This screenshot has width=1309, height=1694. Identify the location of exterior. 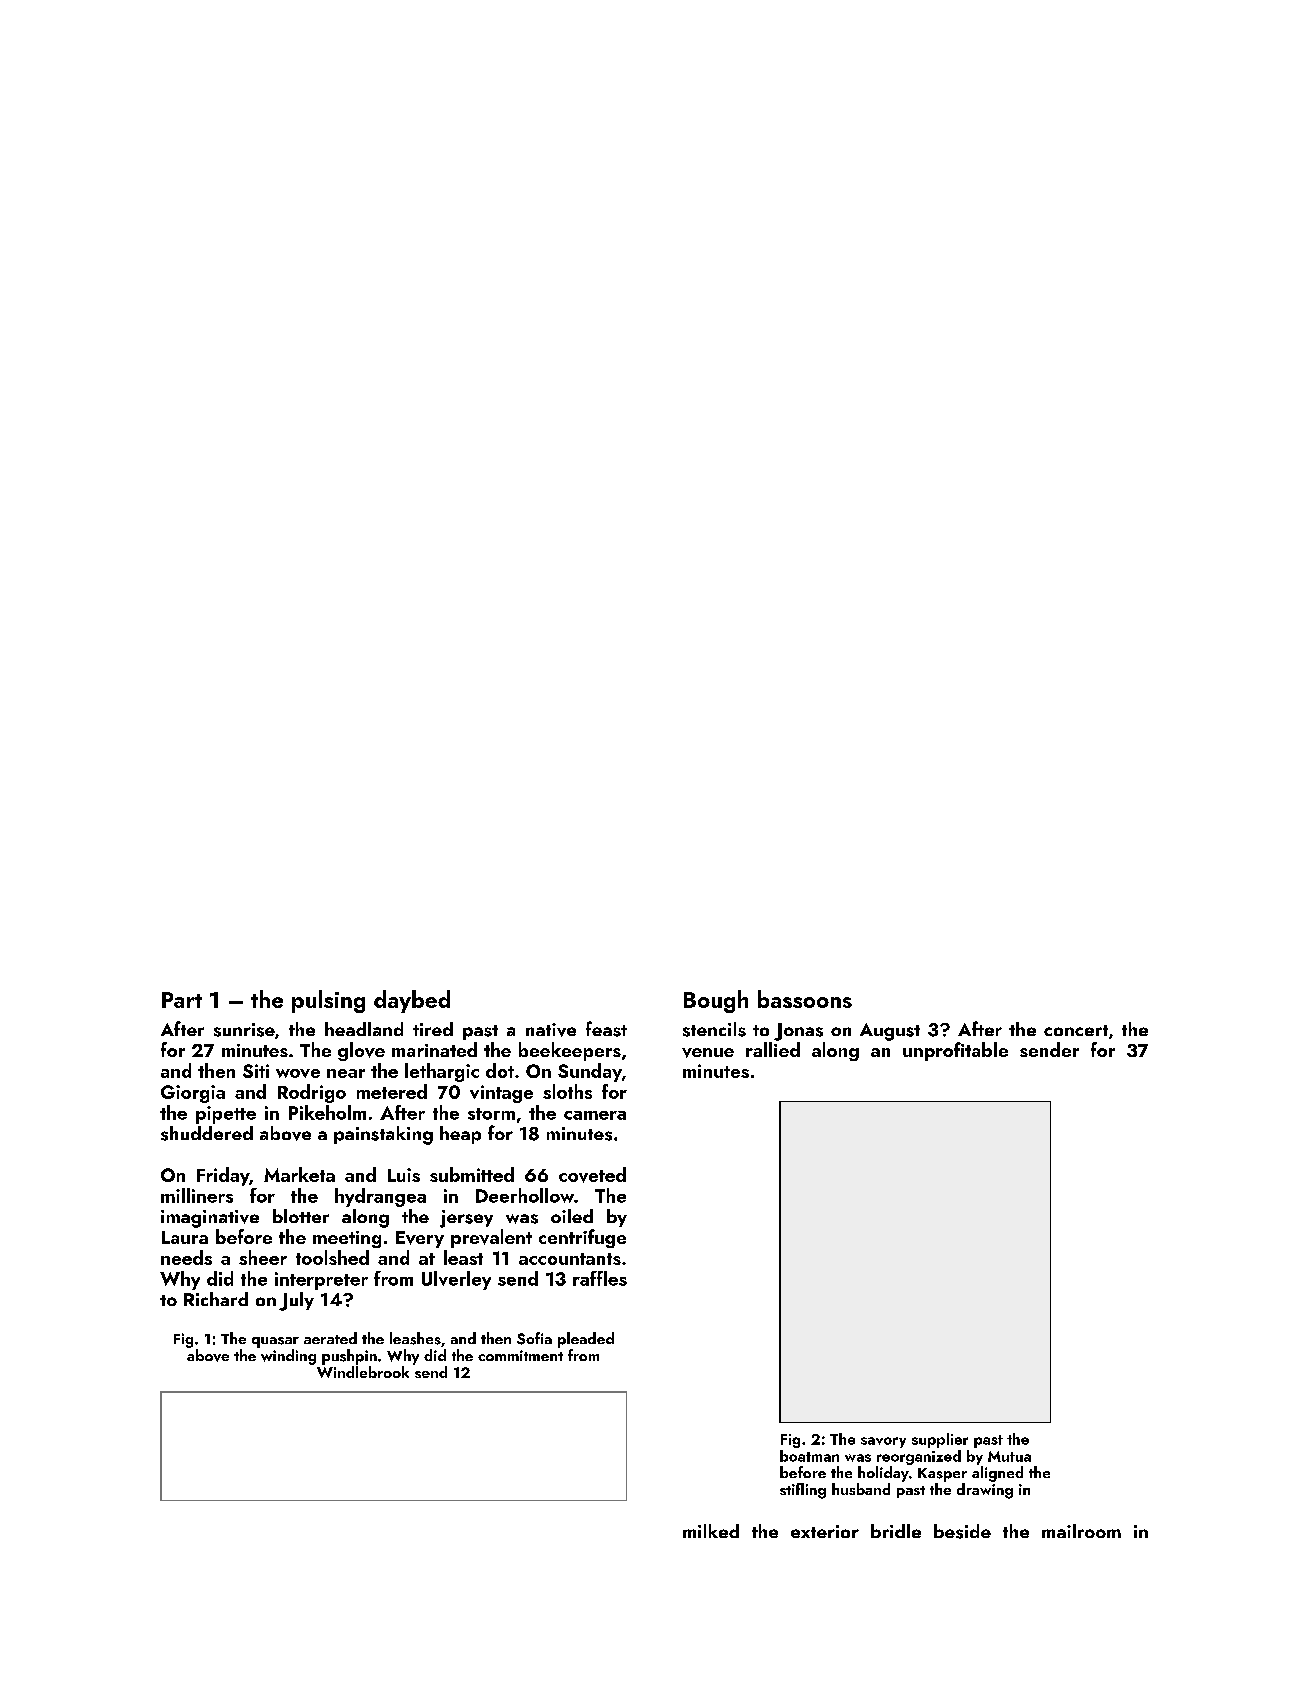
(825, 1531).
